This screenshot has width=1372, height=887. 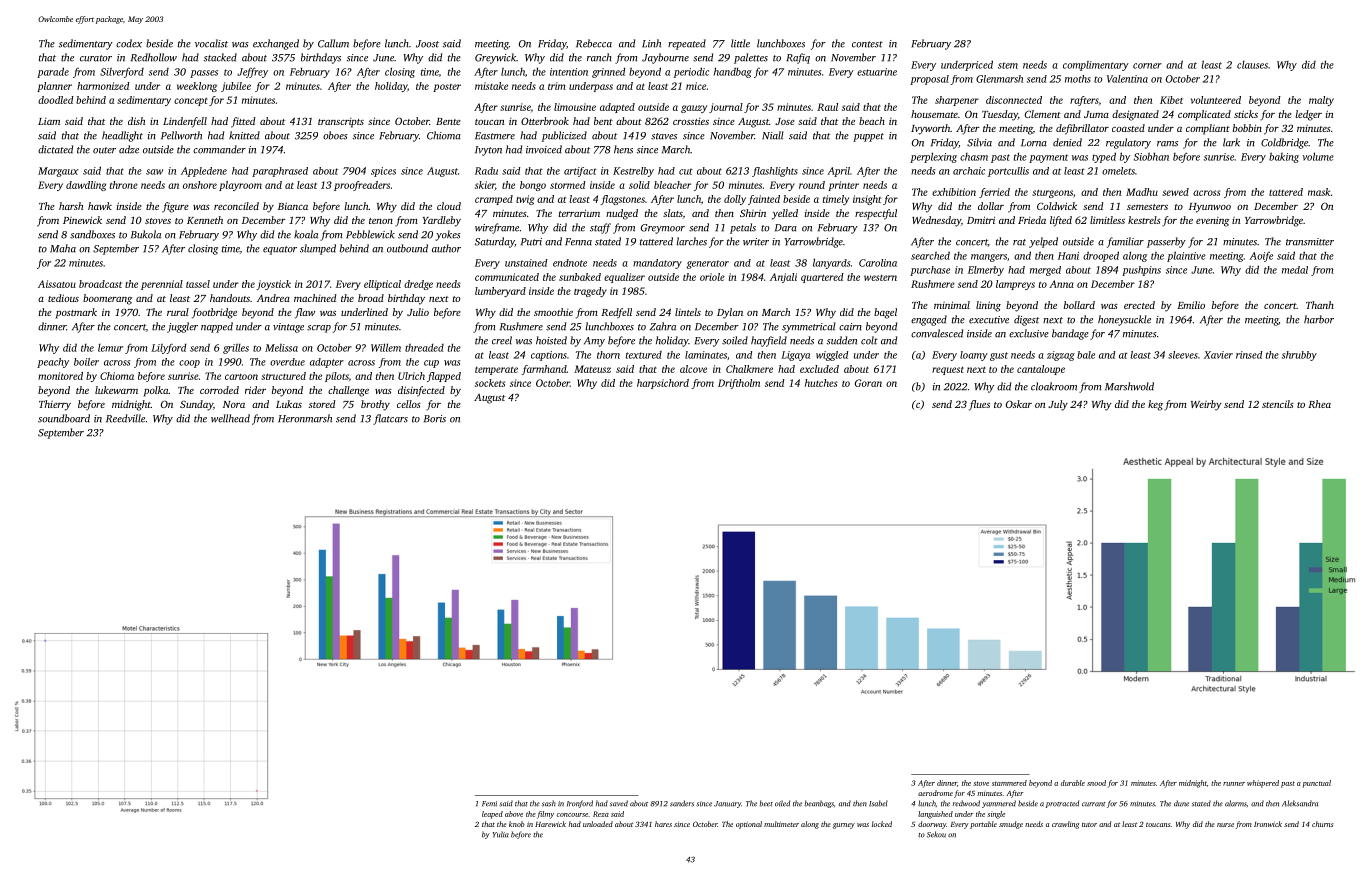 I want to click on Rhea, so click(x=1319, y=404).
